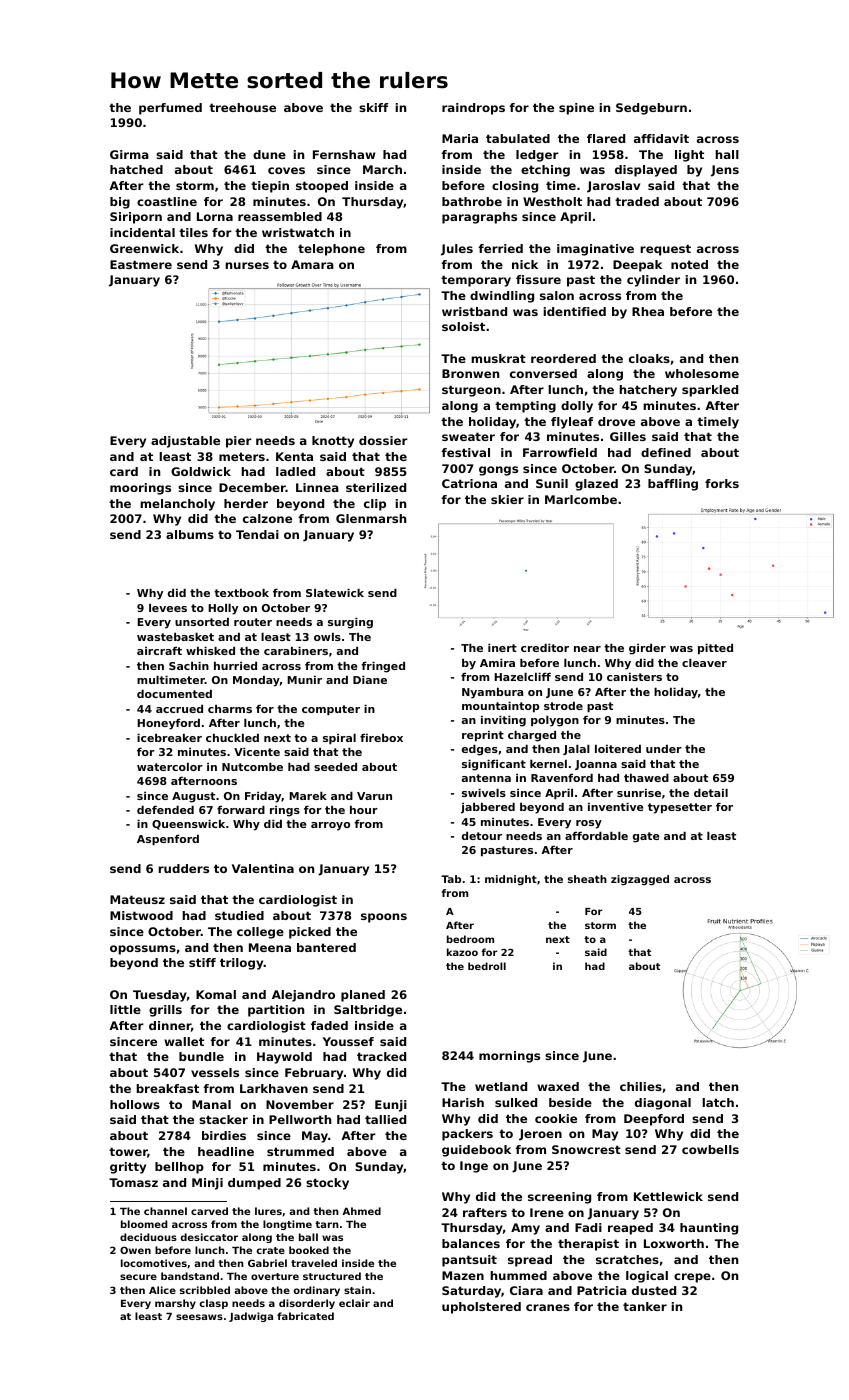  Describe the element at coordinates (331, 250) in the screenshot. I see `telephone` at that location.
